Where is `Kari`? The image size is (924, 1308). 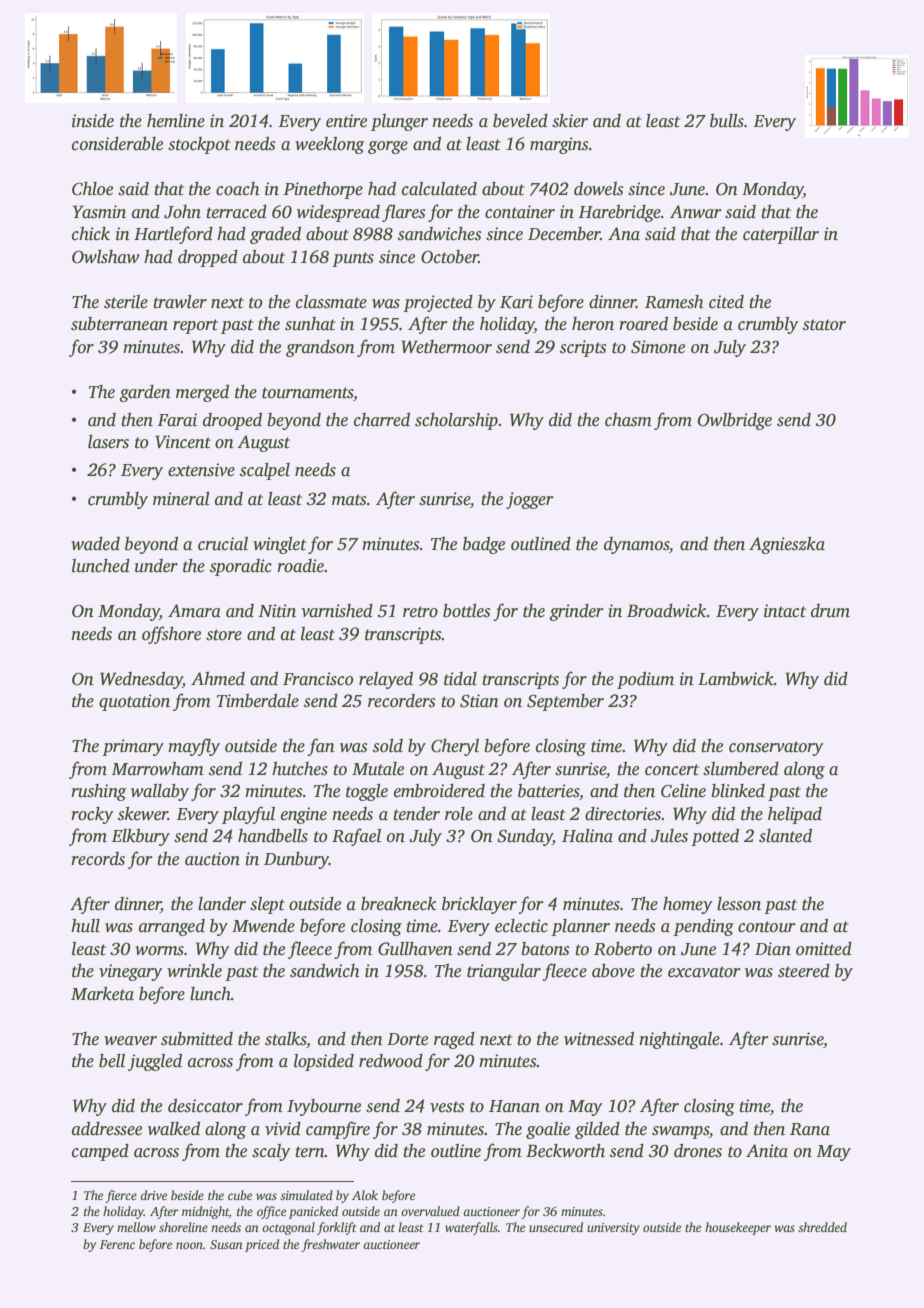
Kari is located at coordinates (516, 302).
